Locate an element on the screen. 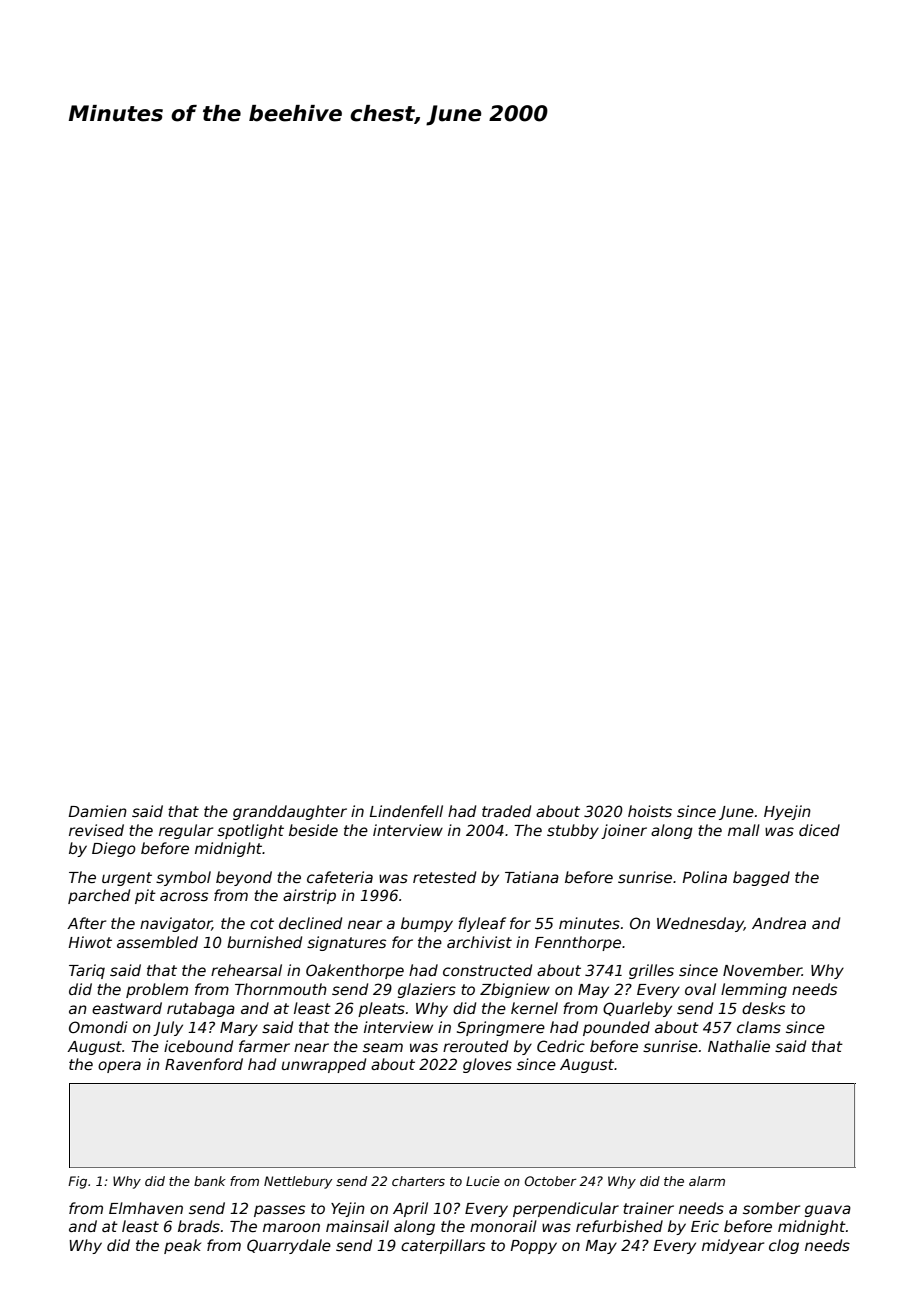  Poppy is located at coordinates (533, 1247).
